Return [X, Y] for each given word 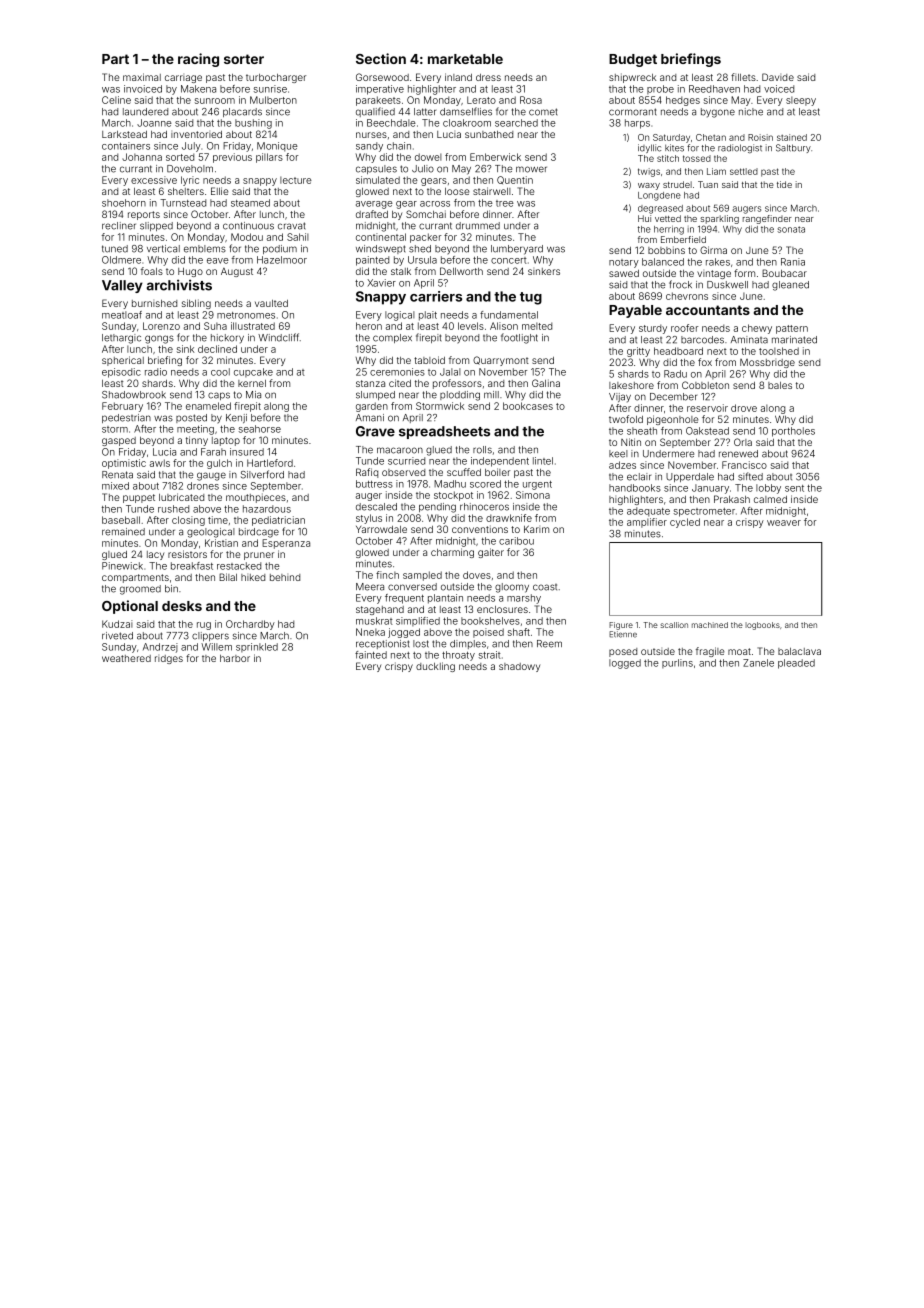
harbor [235, 658]
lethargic [121, 339]
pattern [792, 329]
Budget [633, 60]
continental [381, 237]
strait [490, 655]
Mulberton [273, 100]
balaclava [799, 651]
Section [381, 58]
